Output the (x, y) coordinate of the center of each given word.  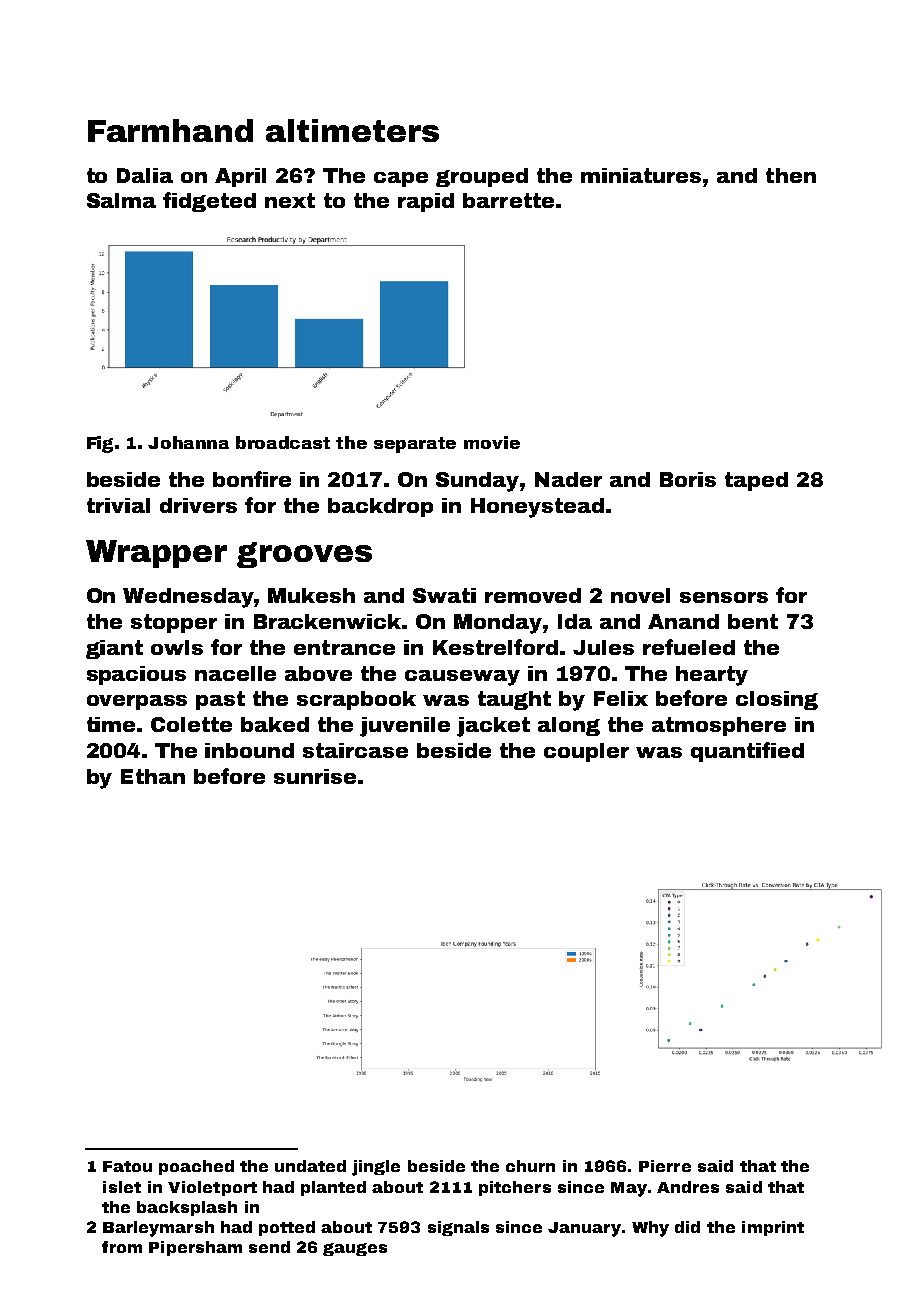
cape (401, 179)
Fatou (127, 1166)
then (791, 175)
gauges (355, 1249)
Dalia (145, 175)
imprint (773, 1228)
